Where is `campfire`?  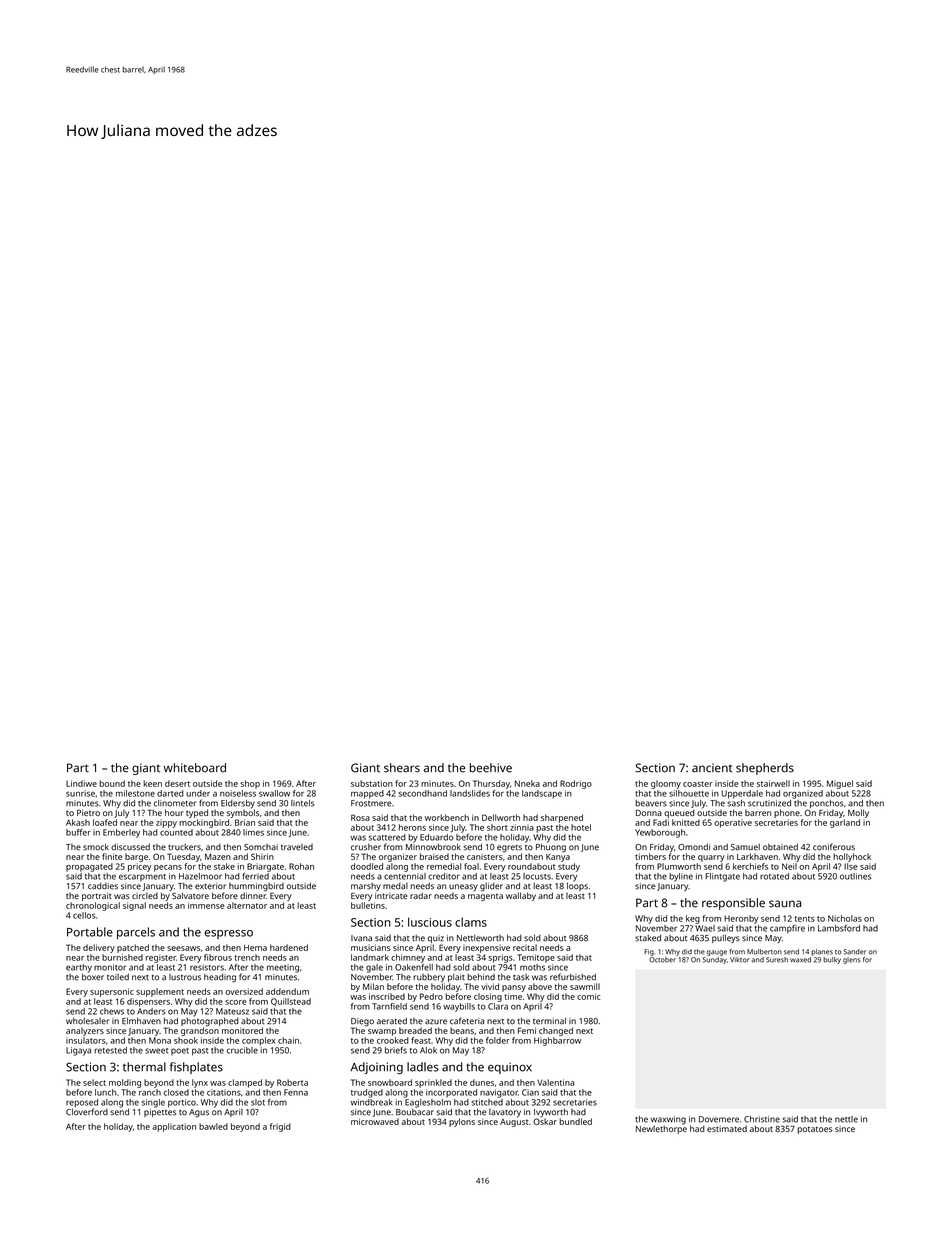
campfire is located at coordinates (787, 929).
